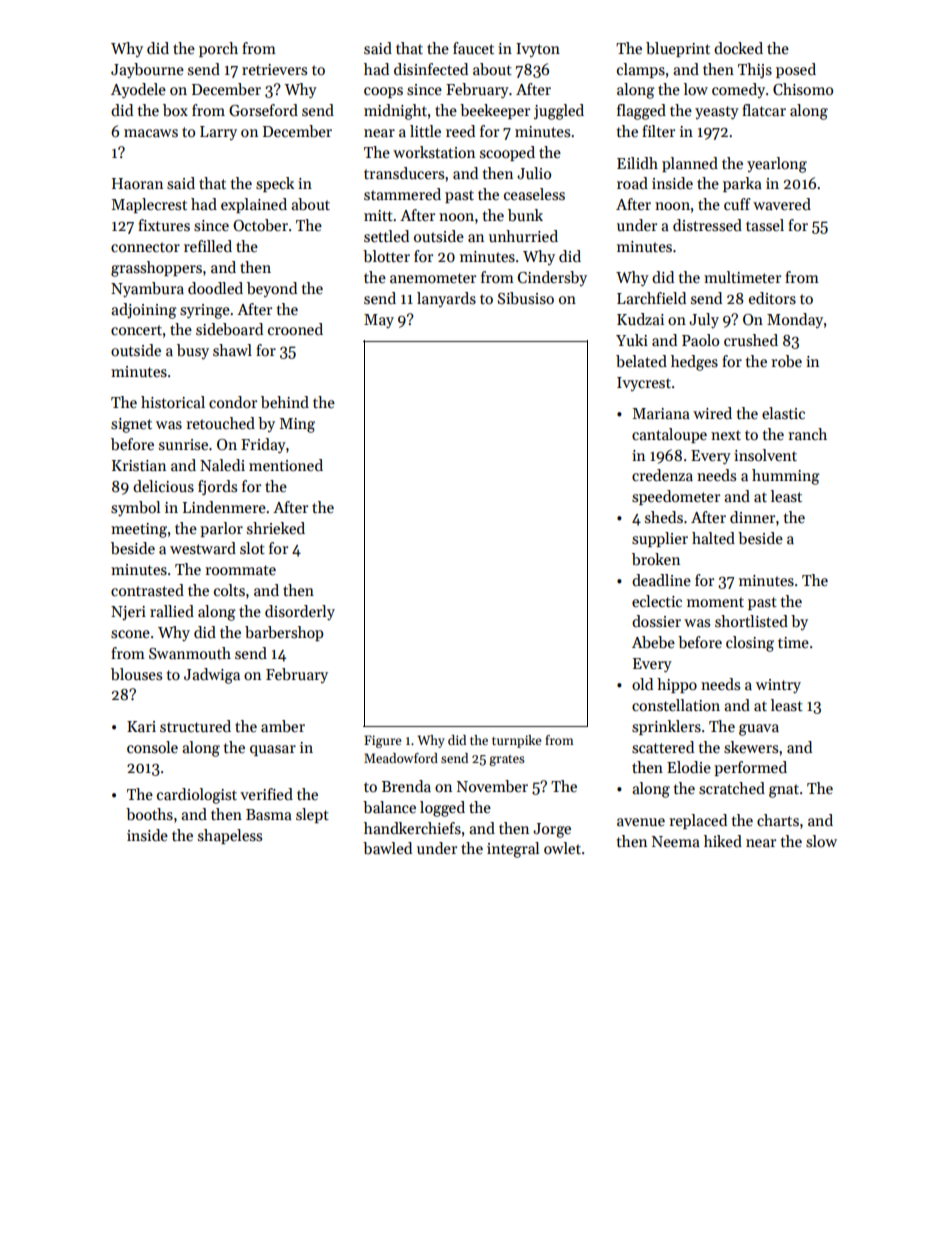  I want to click on shapeless, so click(230, 836).
